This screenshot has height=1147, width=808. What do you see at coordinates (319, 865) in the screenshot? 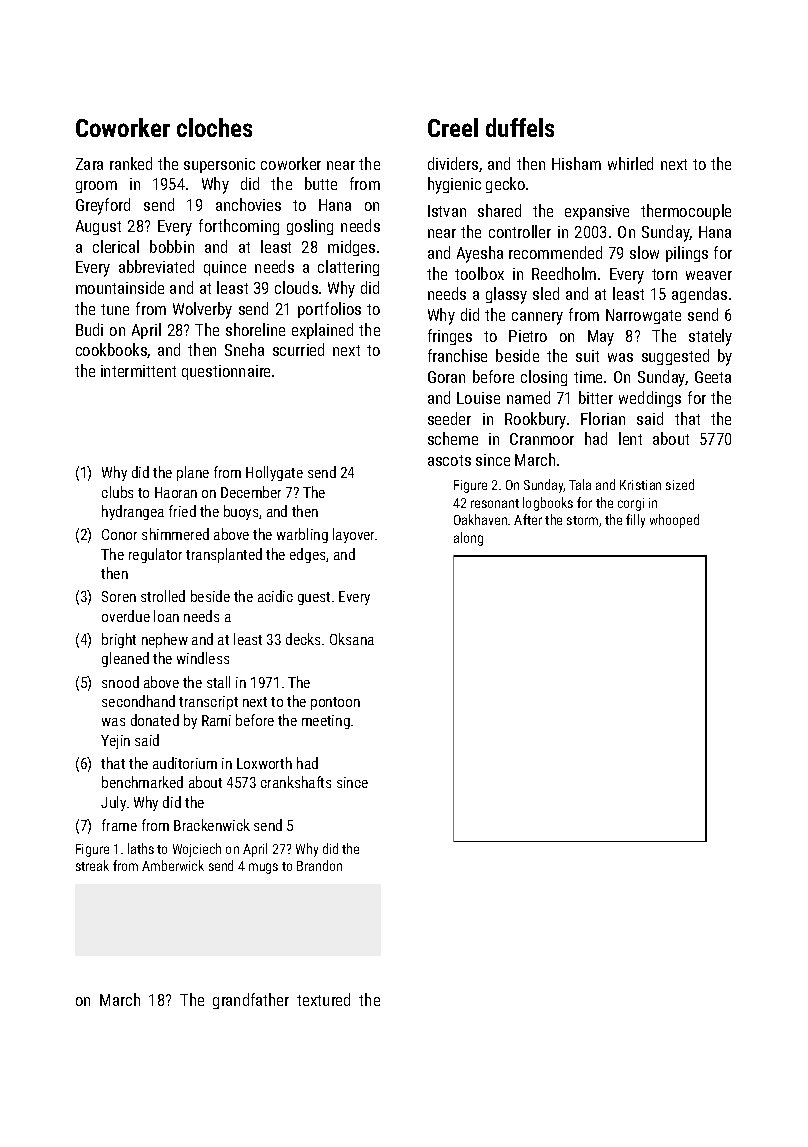
I see `Brandon` at bounding box center [319, 865].
